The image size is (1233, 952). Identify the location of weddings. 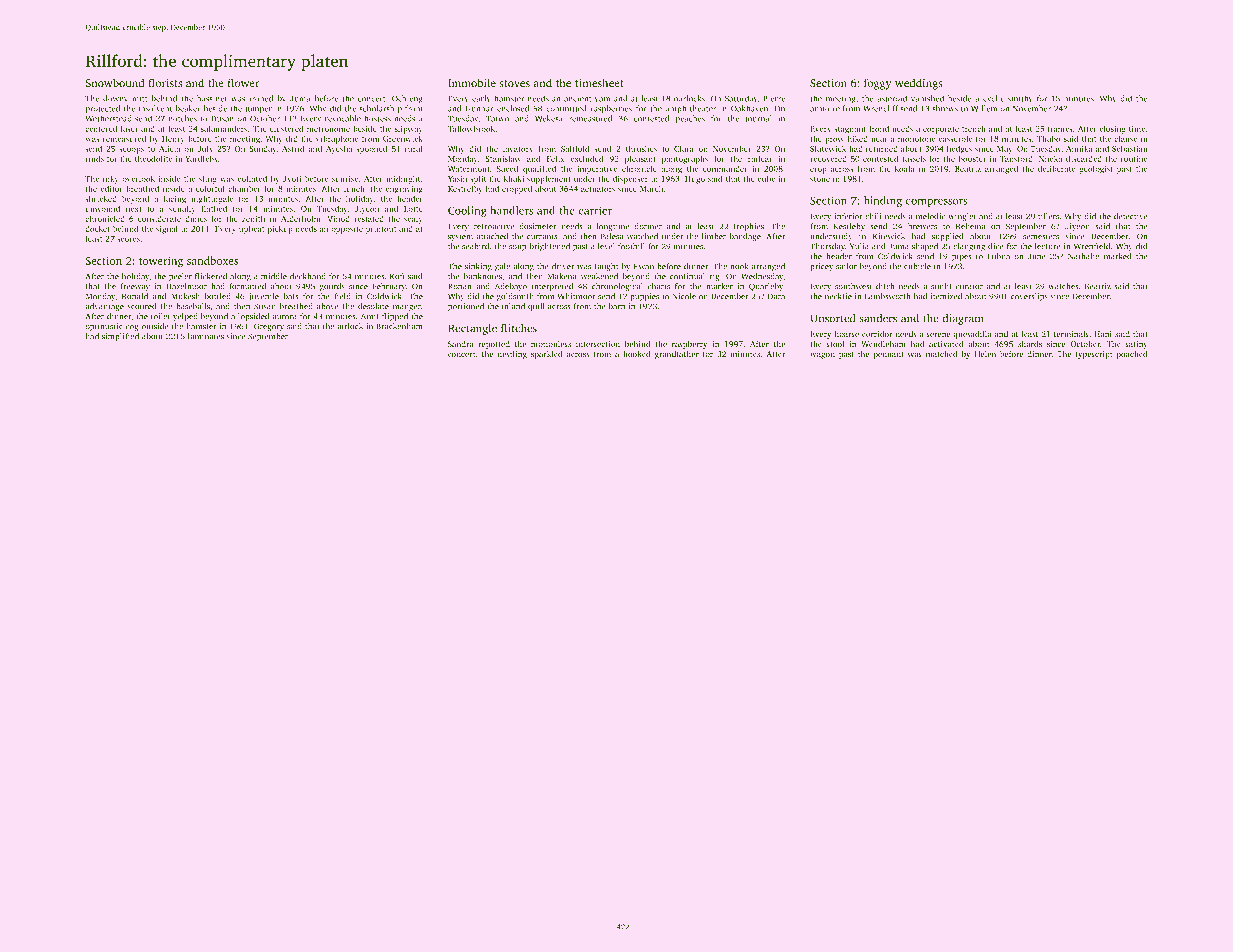
(919, 84).
